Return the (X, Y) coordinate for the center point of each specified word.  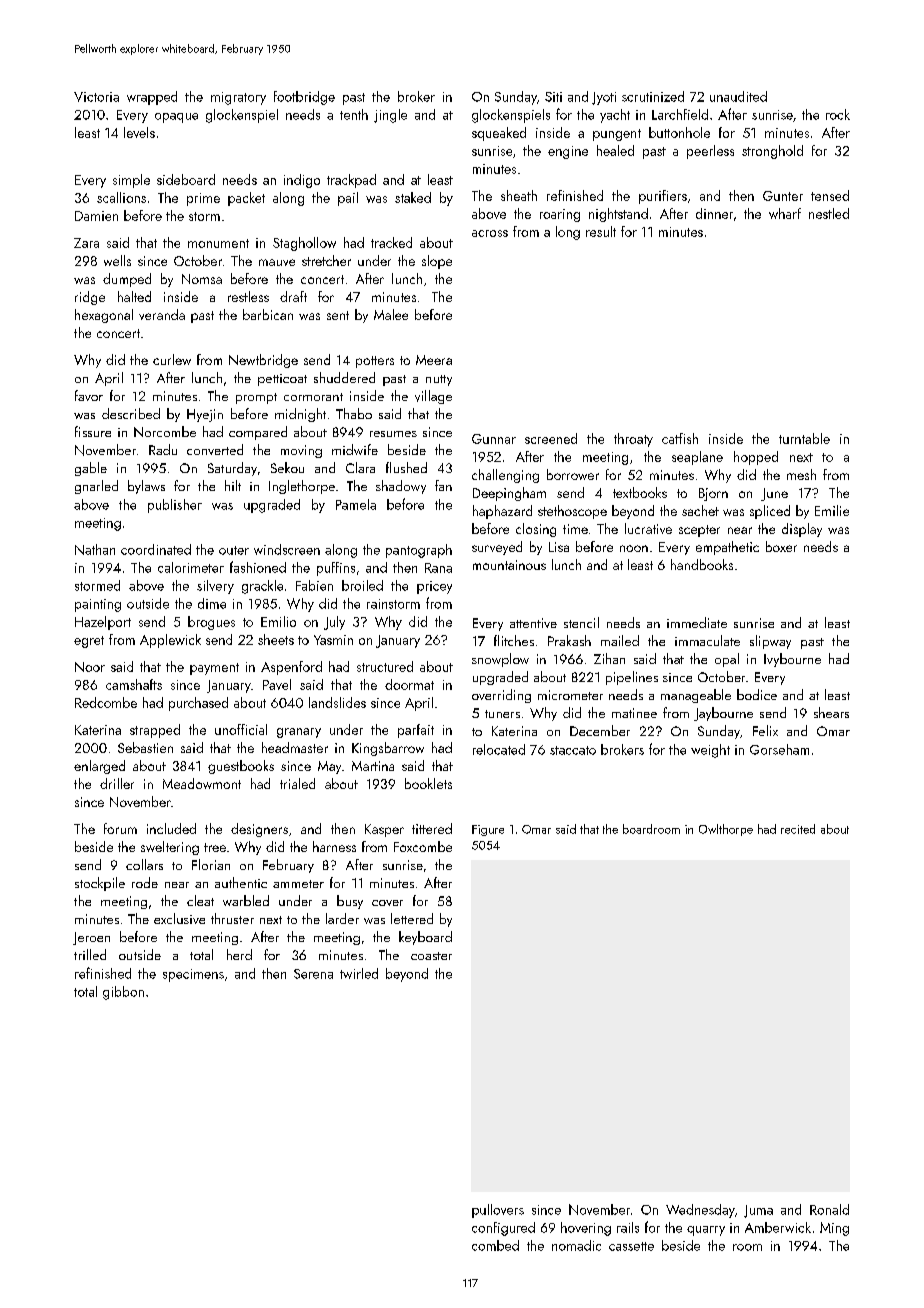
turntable (804, 438)
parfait (416, 731)
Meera (434, 360)
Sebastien (145, 747)
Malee (391, 314)
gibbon (123, 993)
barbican (268, 314)
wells (117, 260)
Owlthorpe (726, 830)
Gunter (783, 196)
